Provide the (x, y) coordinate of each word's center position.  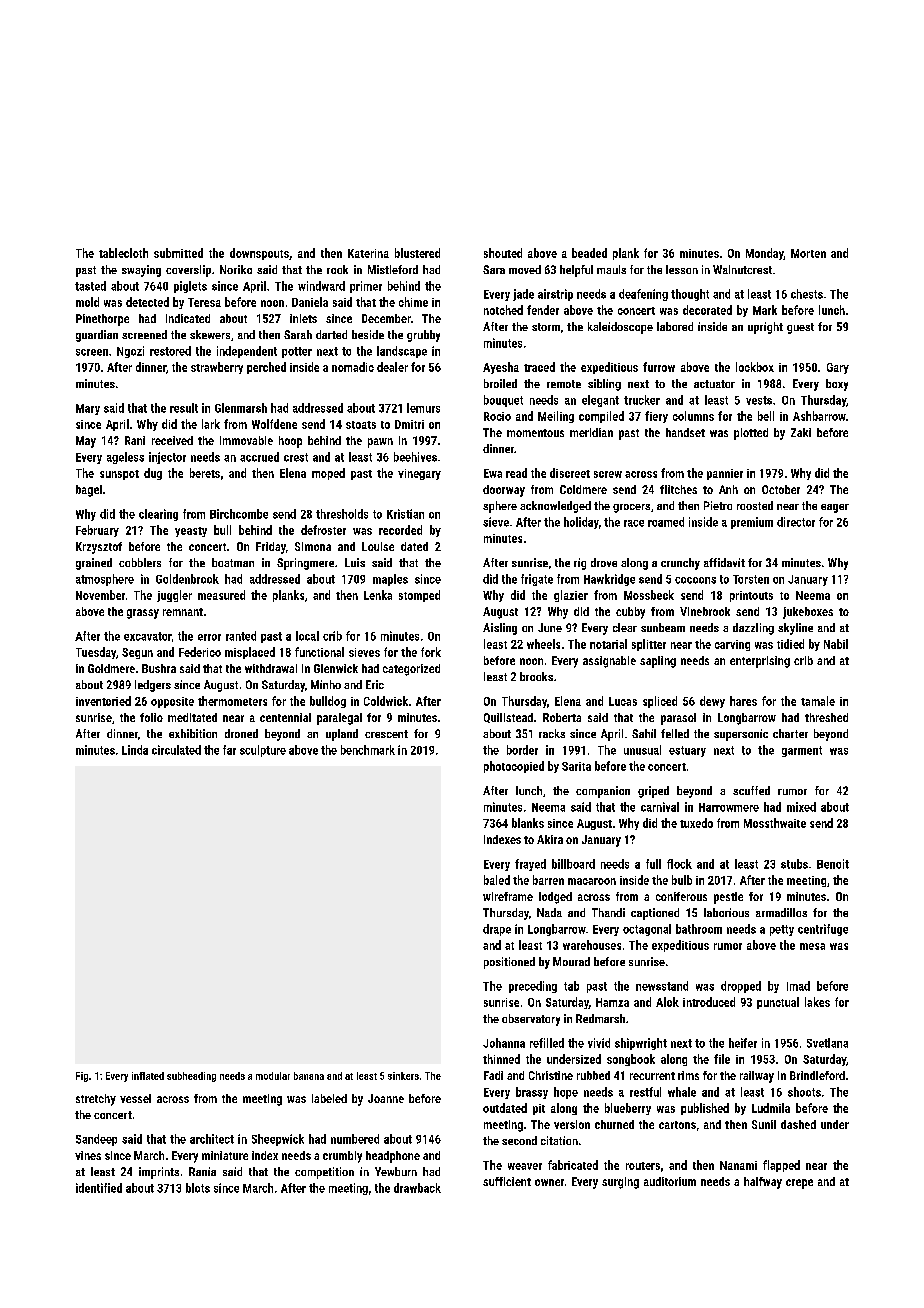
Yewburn (396, 1171)
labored (675, 326)
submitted (178, 253)
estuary (687, 751)
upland (342, 735)
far (229, 750)
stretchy (96, 1100)
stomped (419, 596)
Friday (271, 548)
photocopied (514, 767)
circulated (176, 750)
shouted (503, 253)
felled (675, 733)
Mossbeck (649, 595)
